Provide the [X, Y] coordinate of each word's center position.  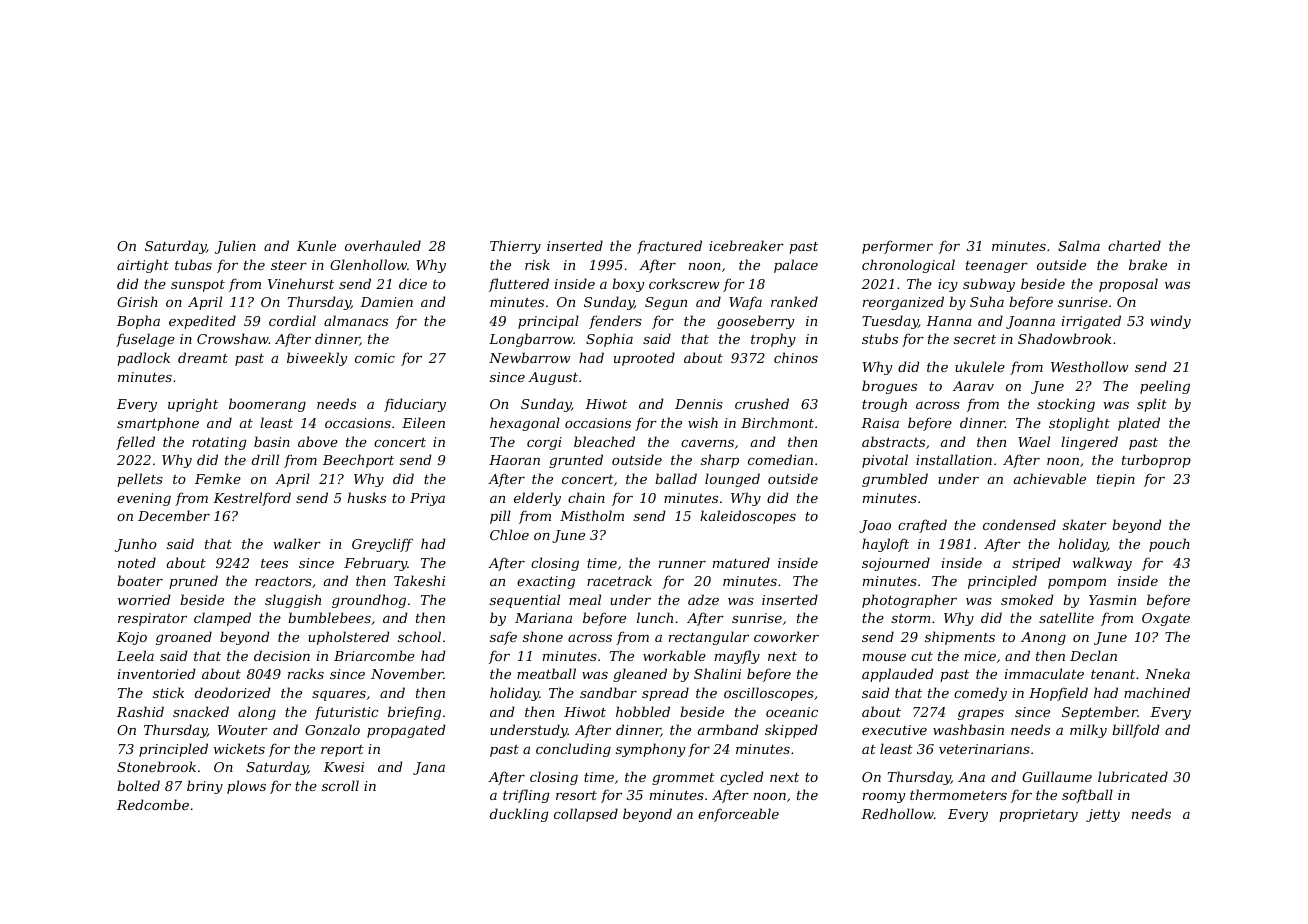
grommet [683, 779]
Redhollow [897, 813]
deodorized [232, 693]
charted [1134, 245]
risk [537, 264]
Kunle [316, 245]
